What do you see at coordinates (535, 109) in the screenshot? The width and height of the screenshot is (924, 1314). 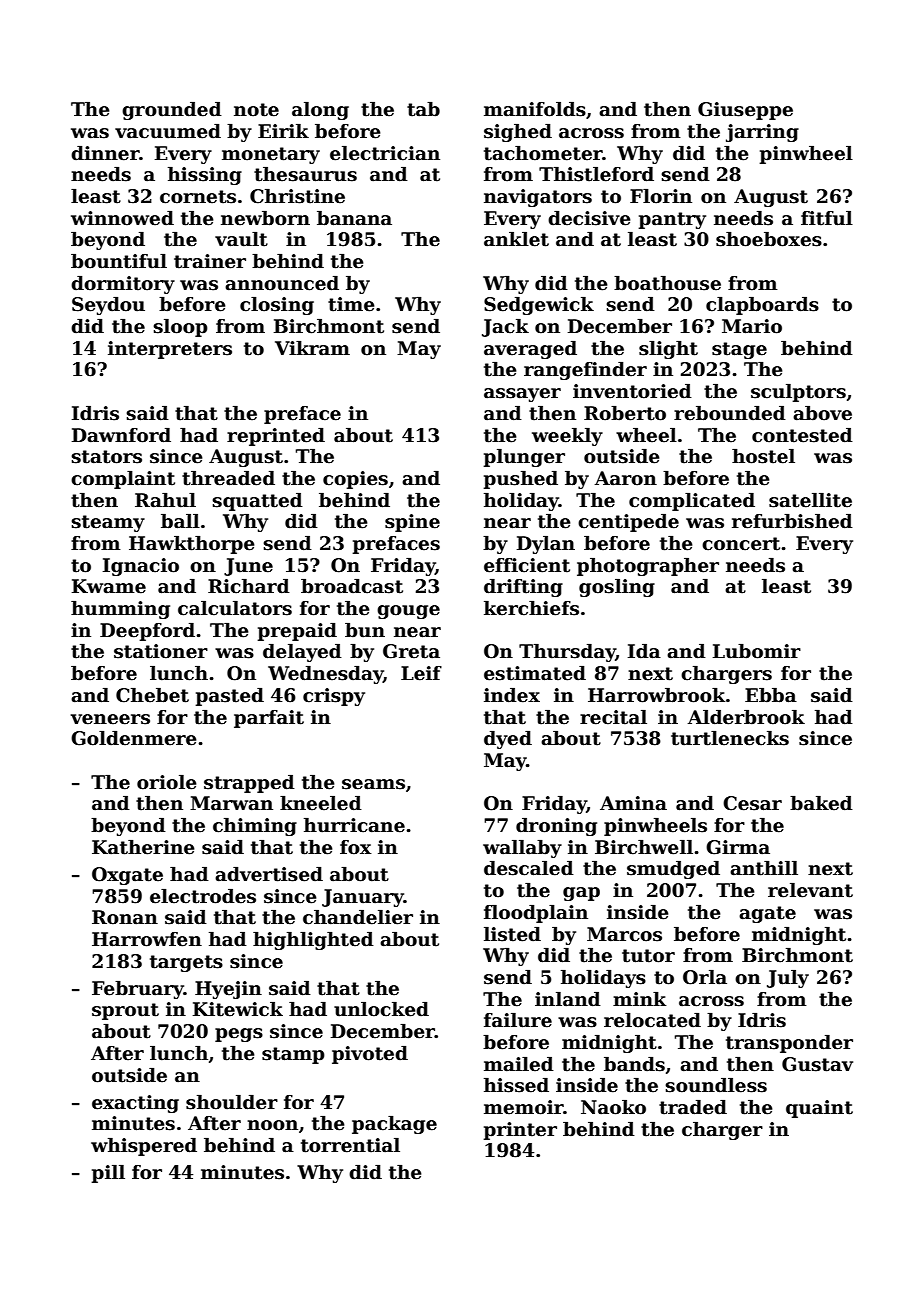 I see `manifolds` at bounding box center [535, 109].
